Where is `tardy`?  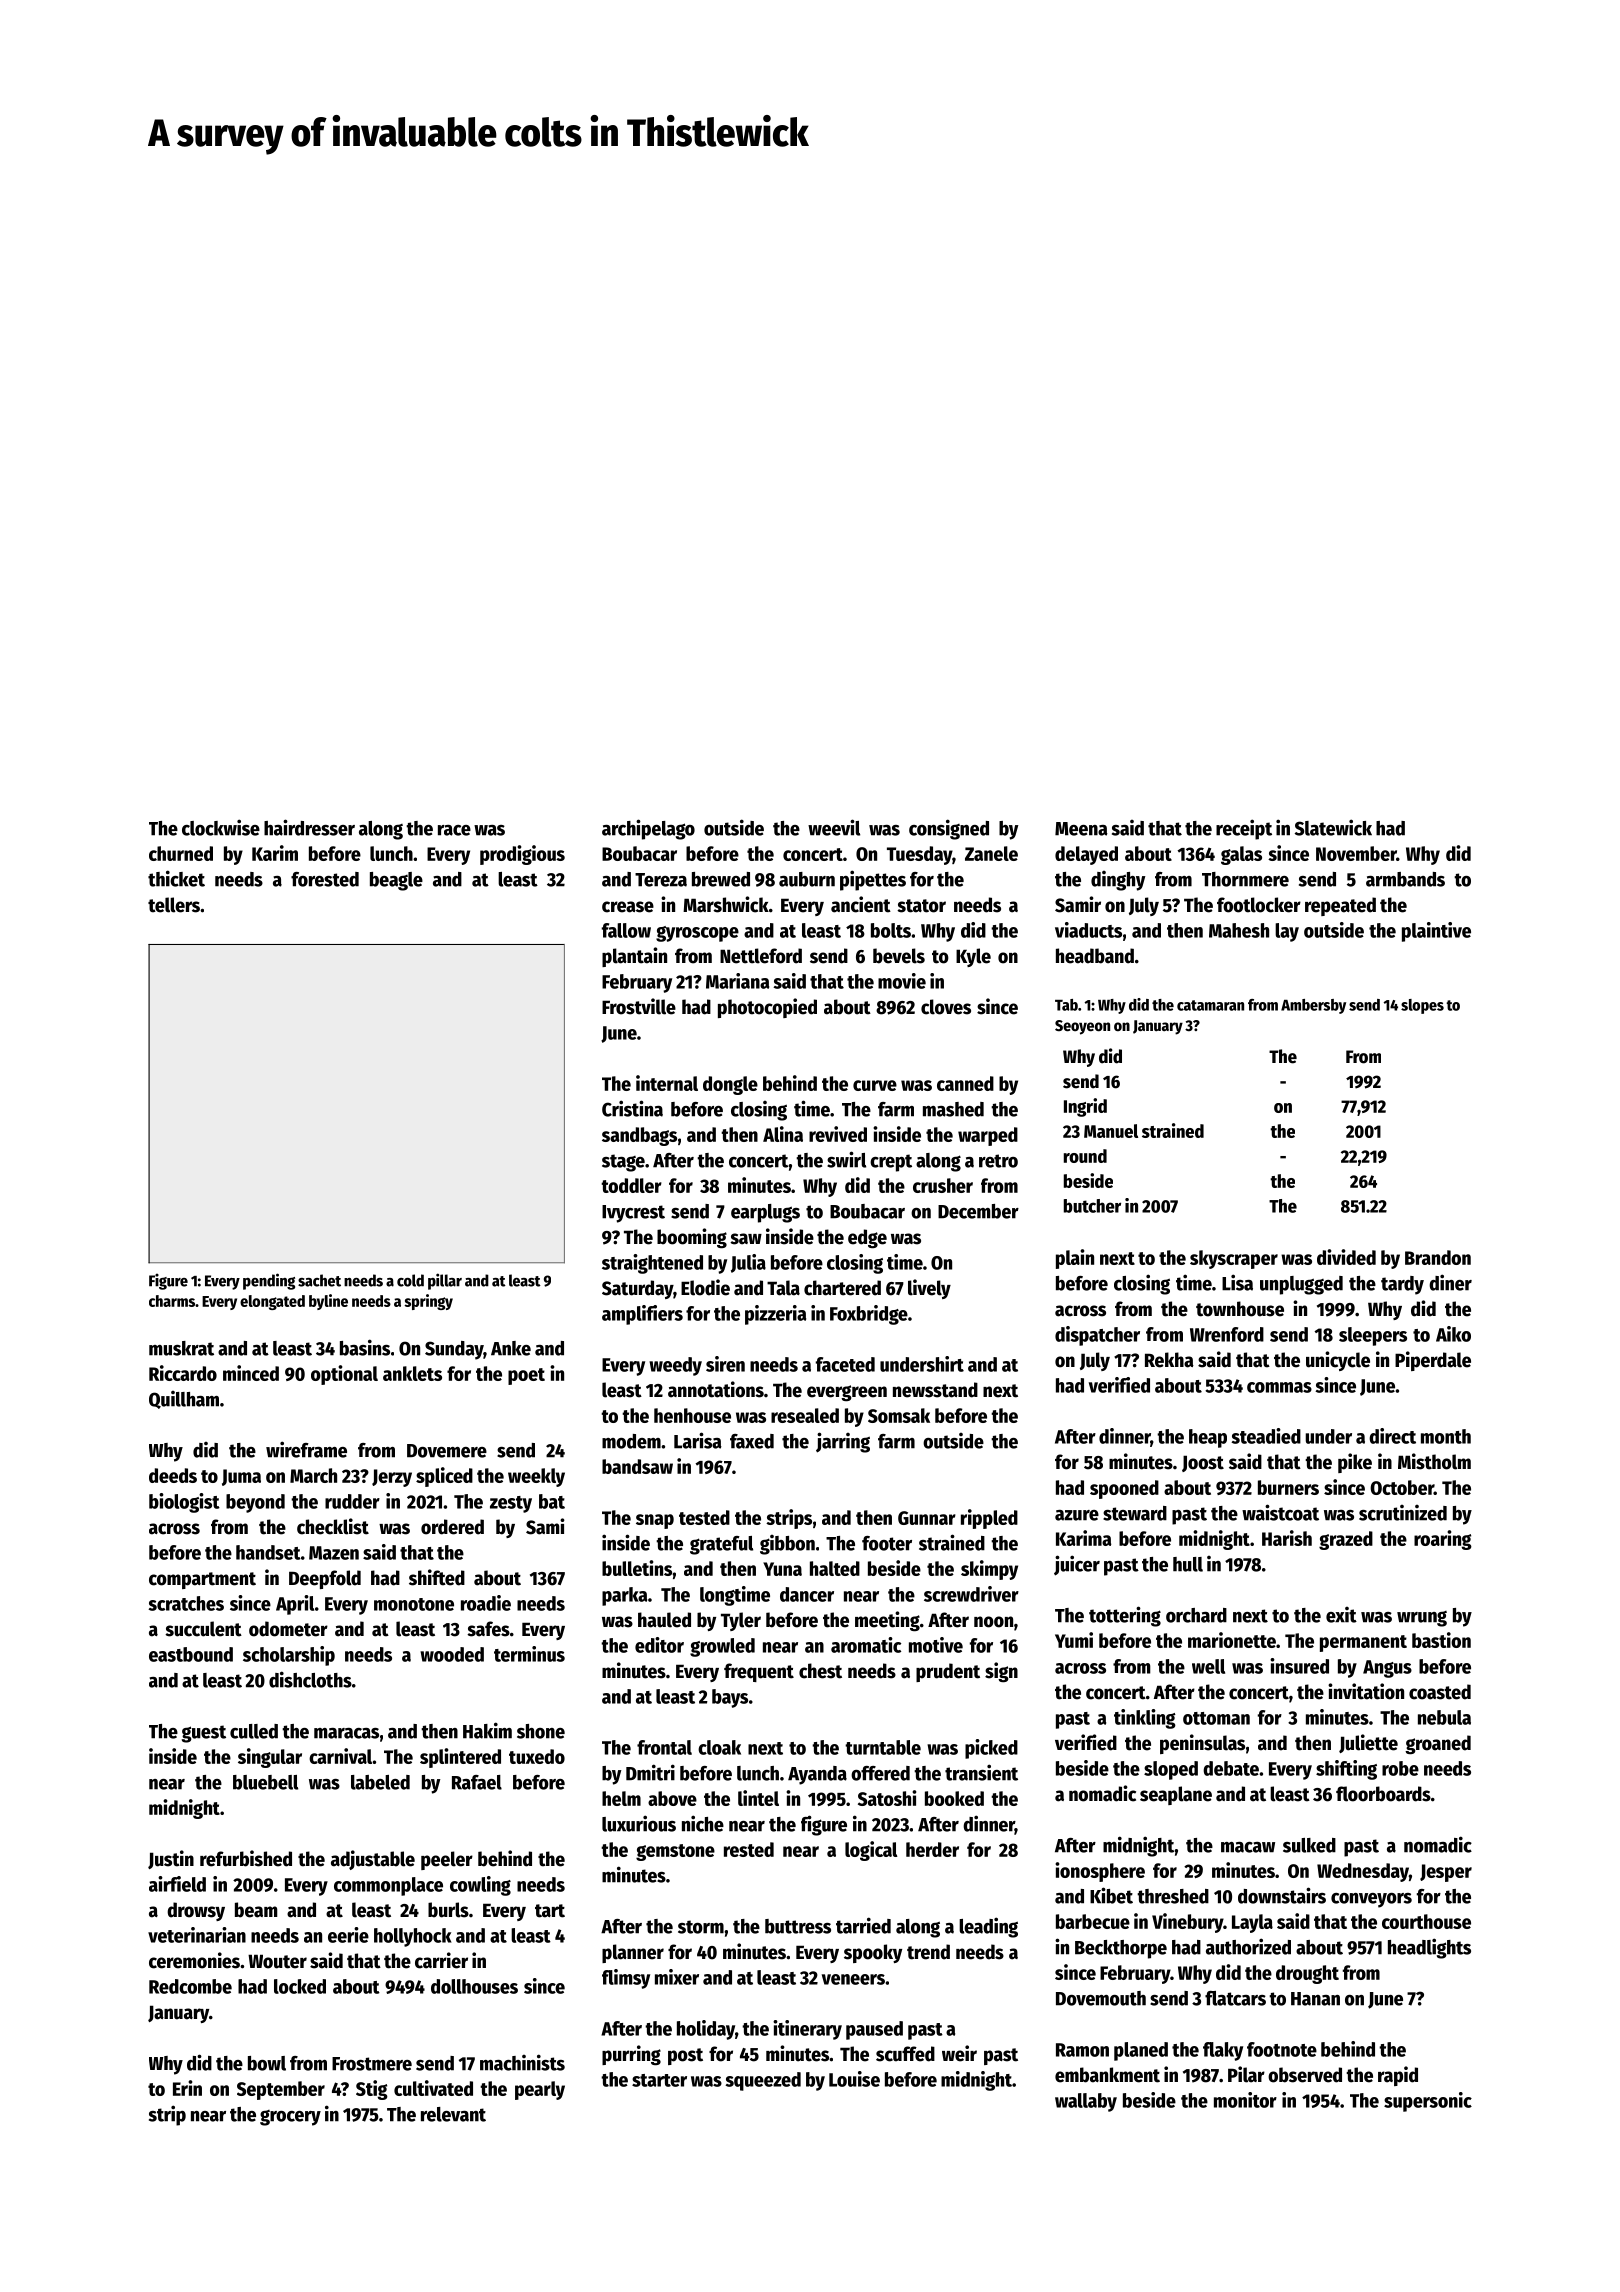 tardy is located at coordinates (1402, 1285).
